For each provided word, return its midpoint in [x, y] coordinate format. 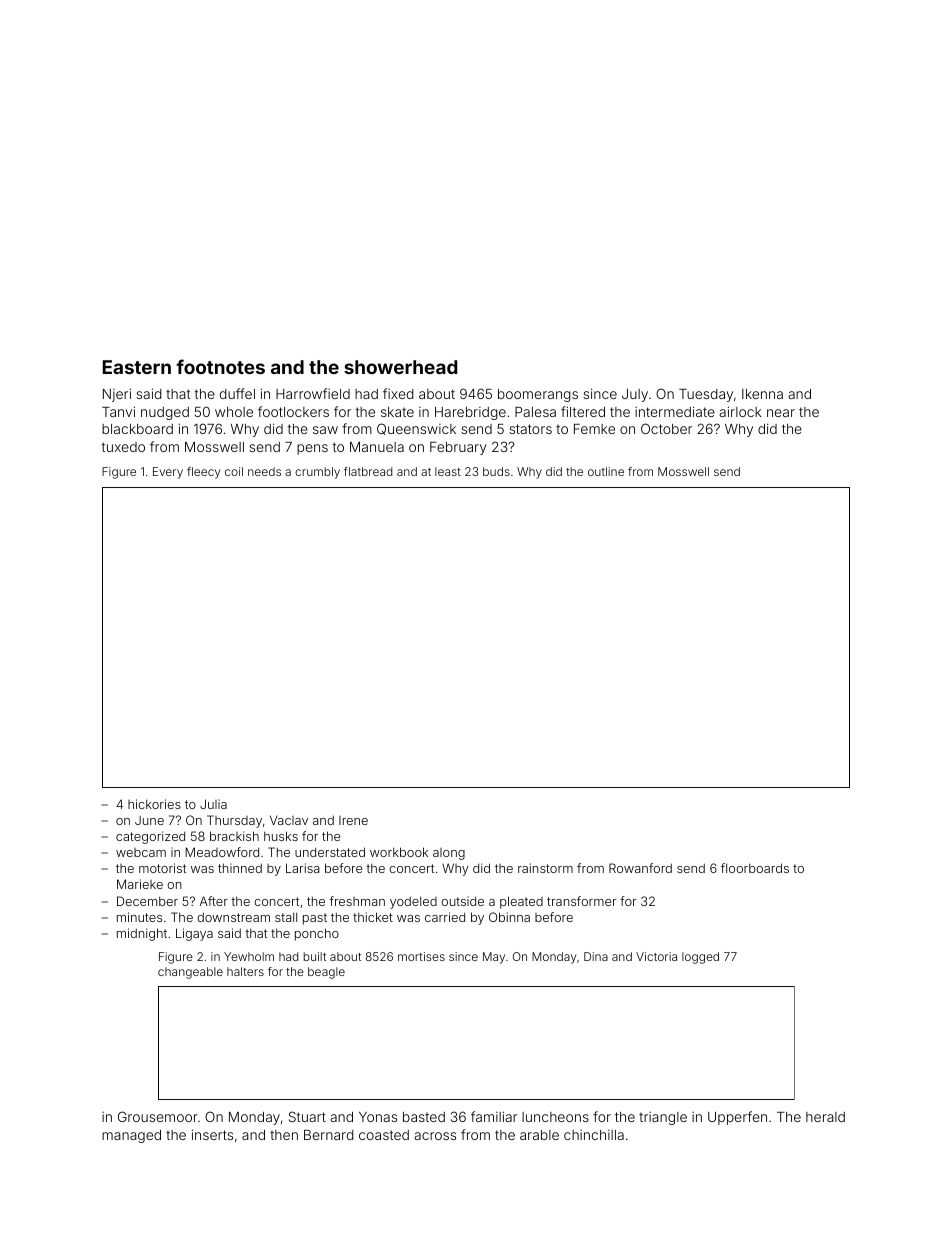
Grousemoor [158, 1116]
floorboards [755, 868]
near [781, 413]
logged [700, 958]
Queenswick [416, 429]
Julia [213, 804]
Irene [353, 820]
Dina [596, 956]
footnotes [220, 366]
